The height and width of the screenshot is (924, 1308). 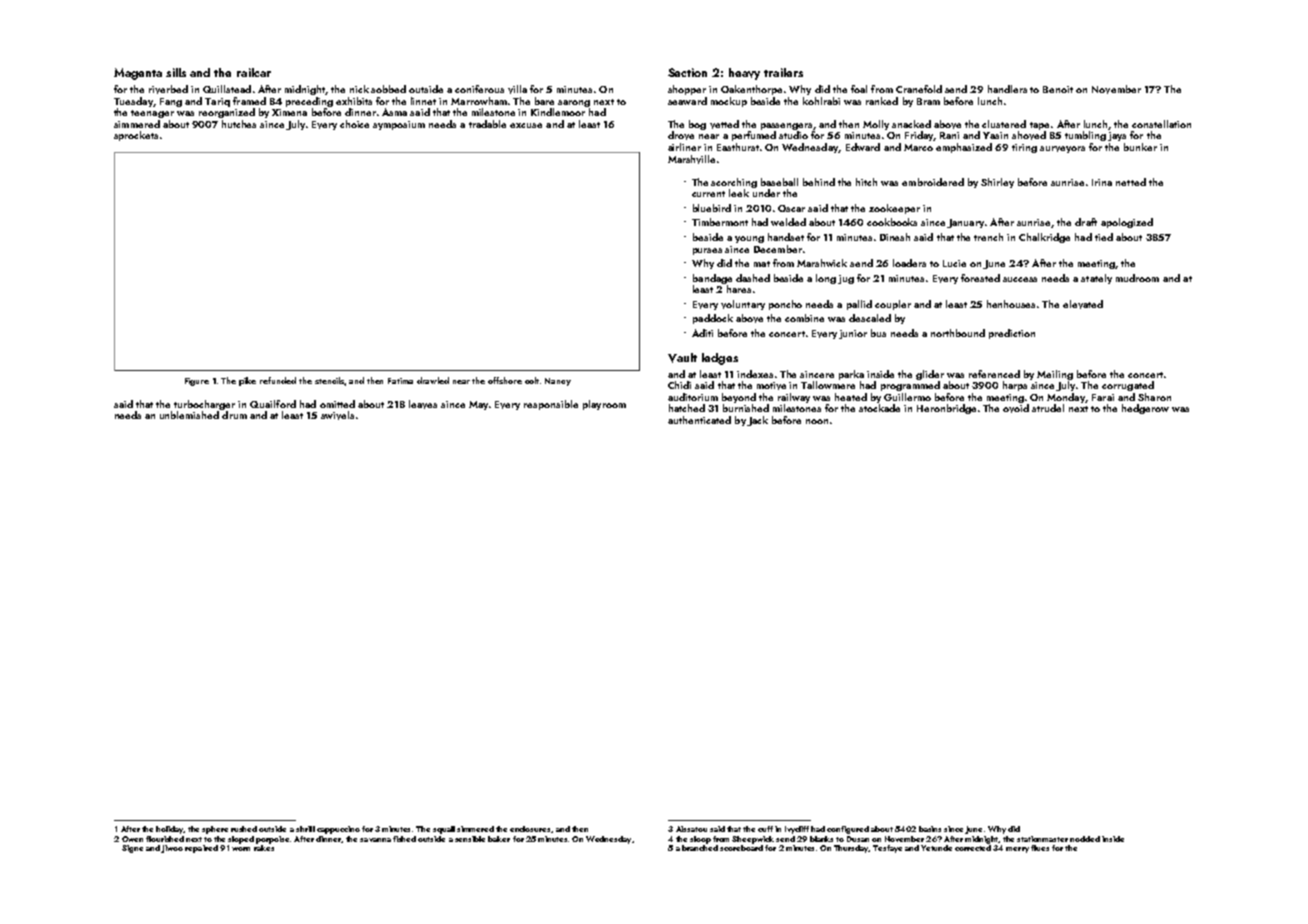 I want to click on unblemished, so click(x=189, y=415).
